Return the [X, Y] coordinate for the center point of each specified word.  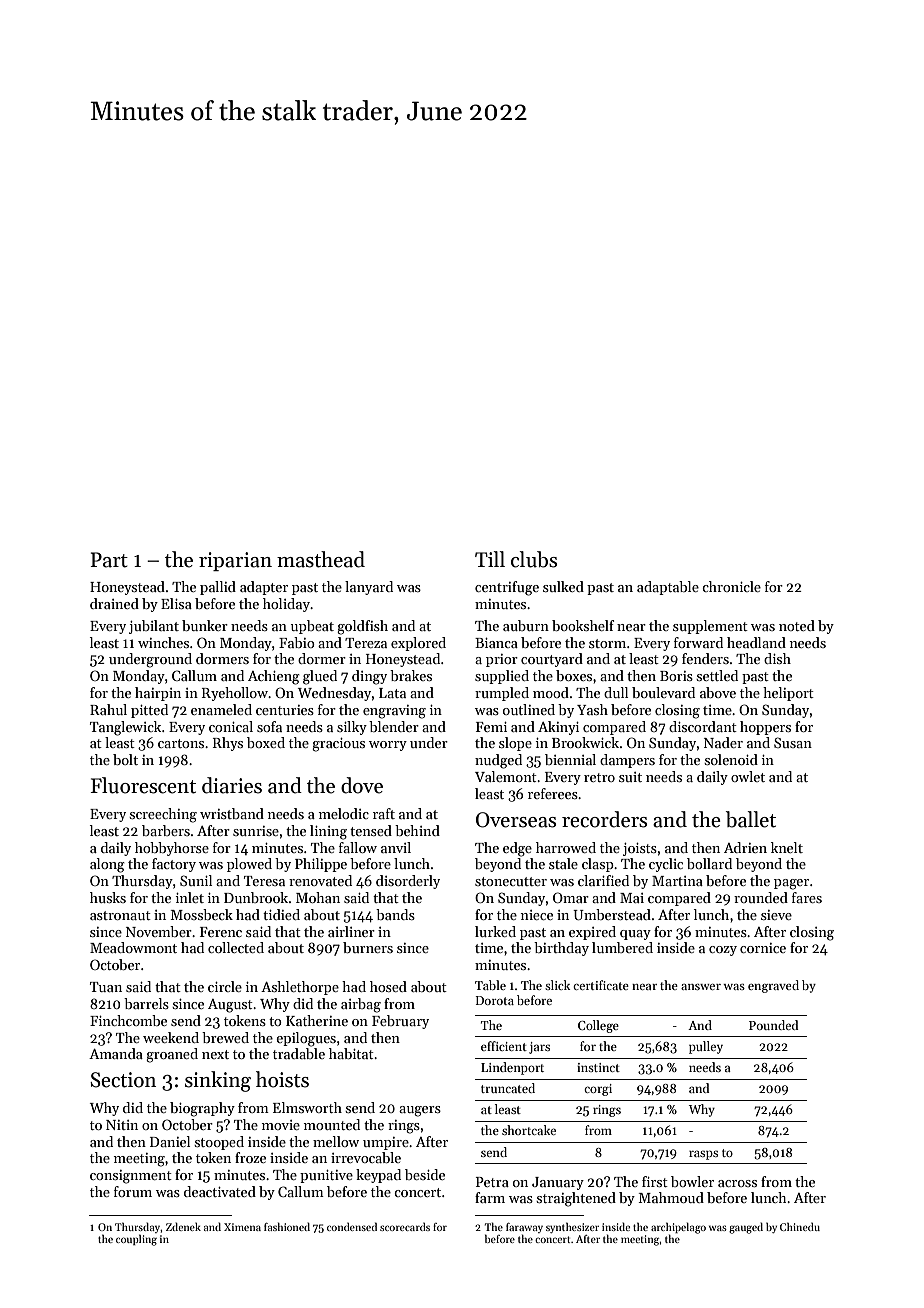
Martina [677, 881]
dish [777, 658]
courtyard [552, 660]
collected [236, 947]
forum [133, 1191]
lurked [495, 931]
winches [163, 642]
